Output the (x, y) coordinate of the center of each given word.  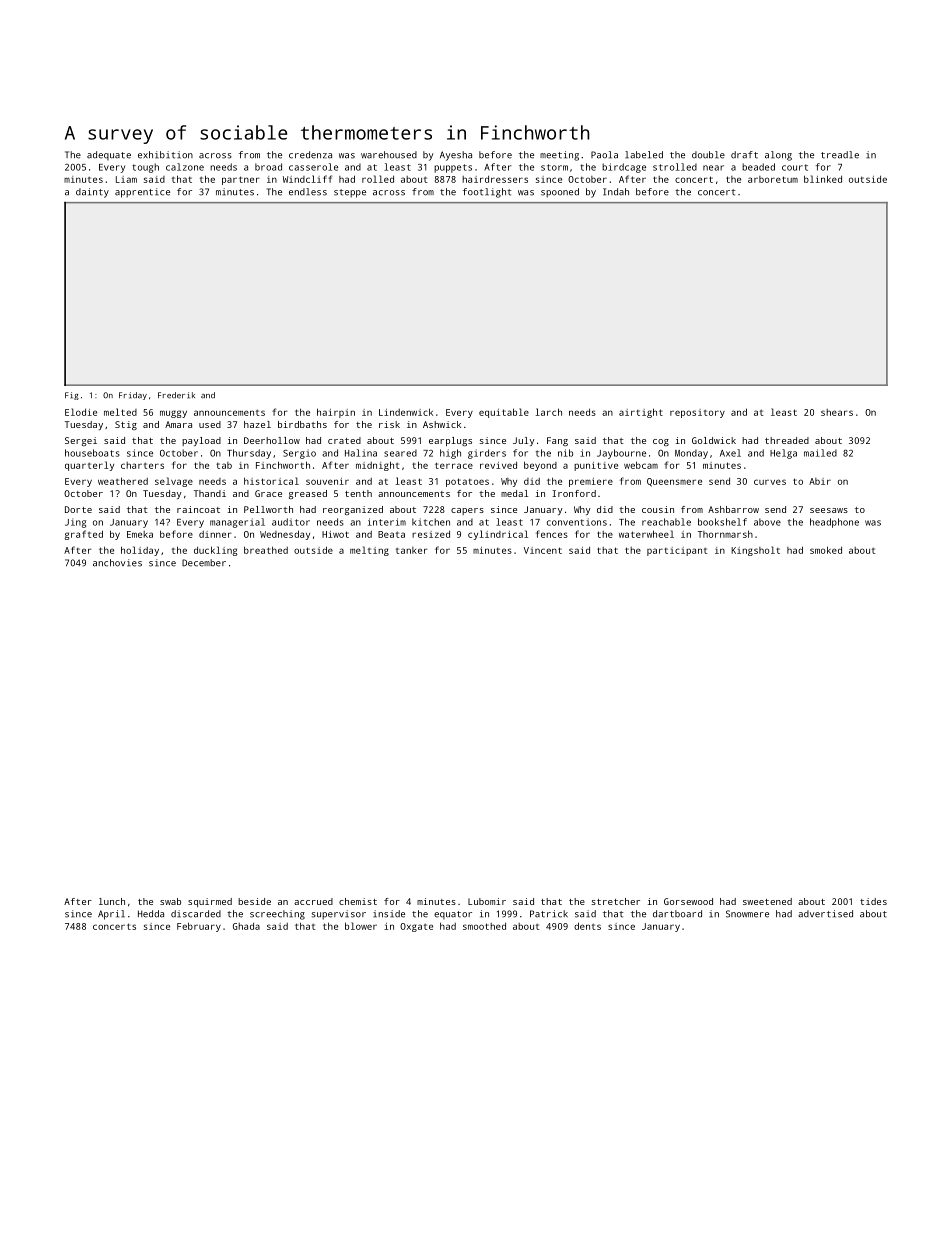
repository (697, 413)
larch (549, 412)
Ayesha (456, 156)
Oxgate (416, 927)
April (111, 915)
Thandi (210, 493)
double (708, 155)
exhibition (165, 155)
